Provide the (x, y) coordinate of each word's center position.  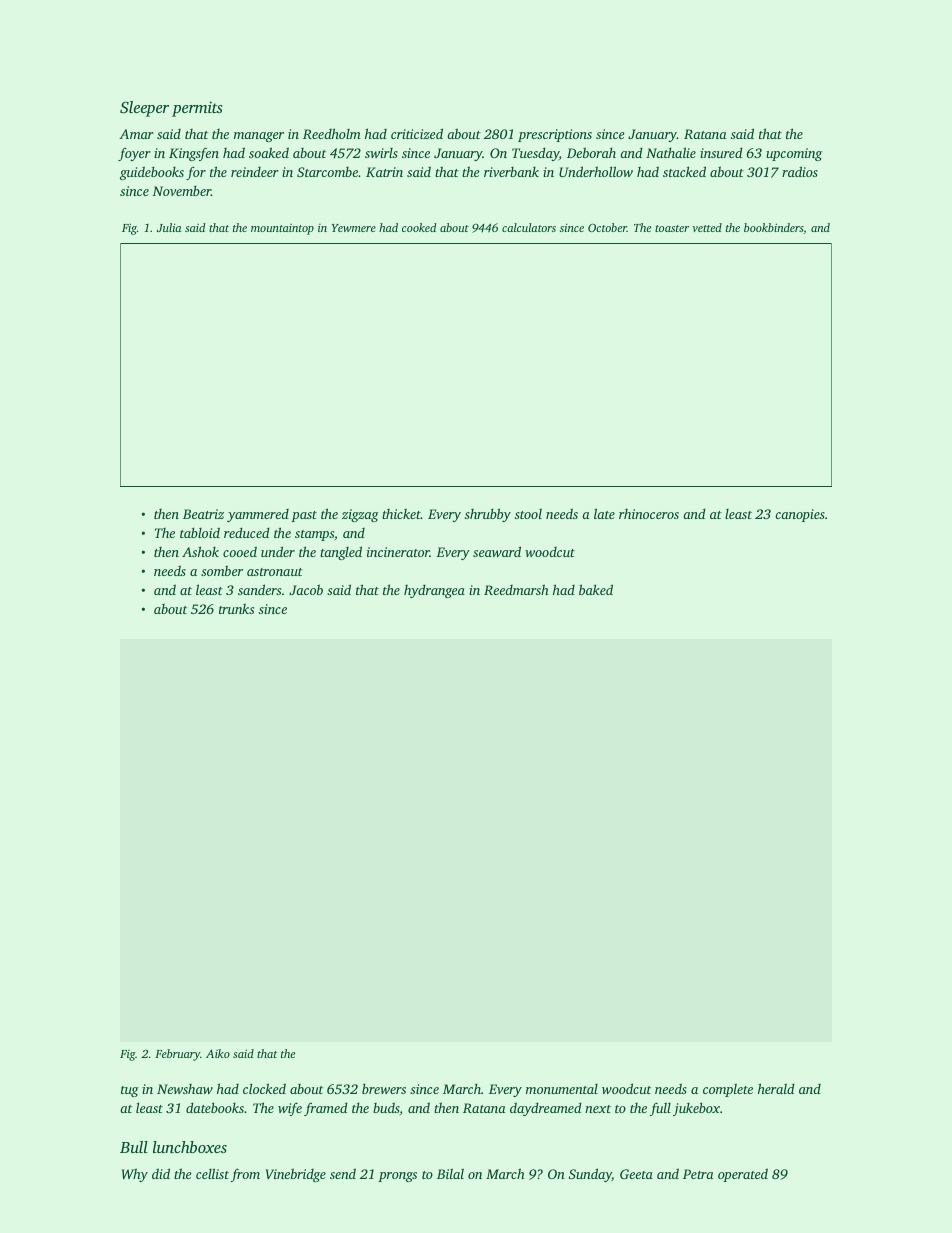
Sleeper (144, 109)
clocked (264, 1088)
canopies (800, 515)
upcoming (794, 154)
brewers (384, 1088)
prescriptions (555, 135)
